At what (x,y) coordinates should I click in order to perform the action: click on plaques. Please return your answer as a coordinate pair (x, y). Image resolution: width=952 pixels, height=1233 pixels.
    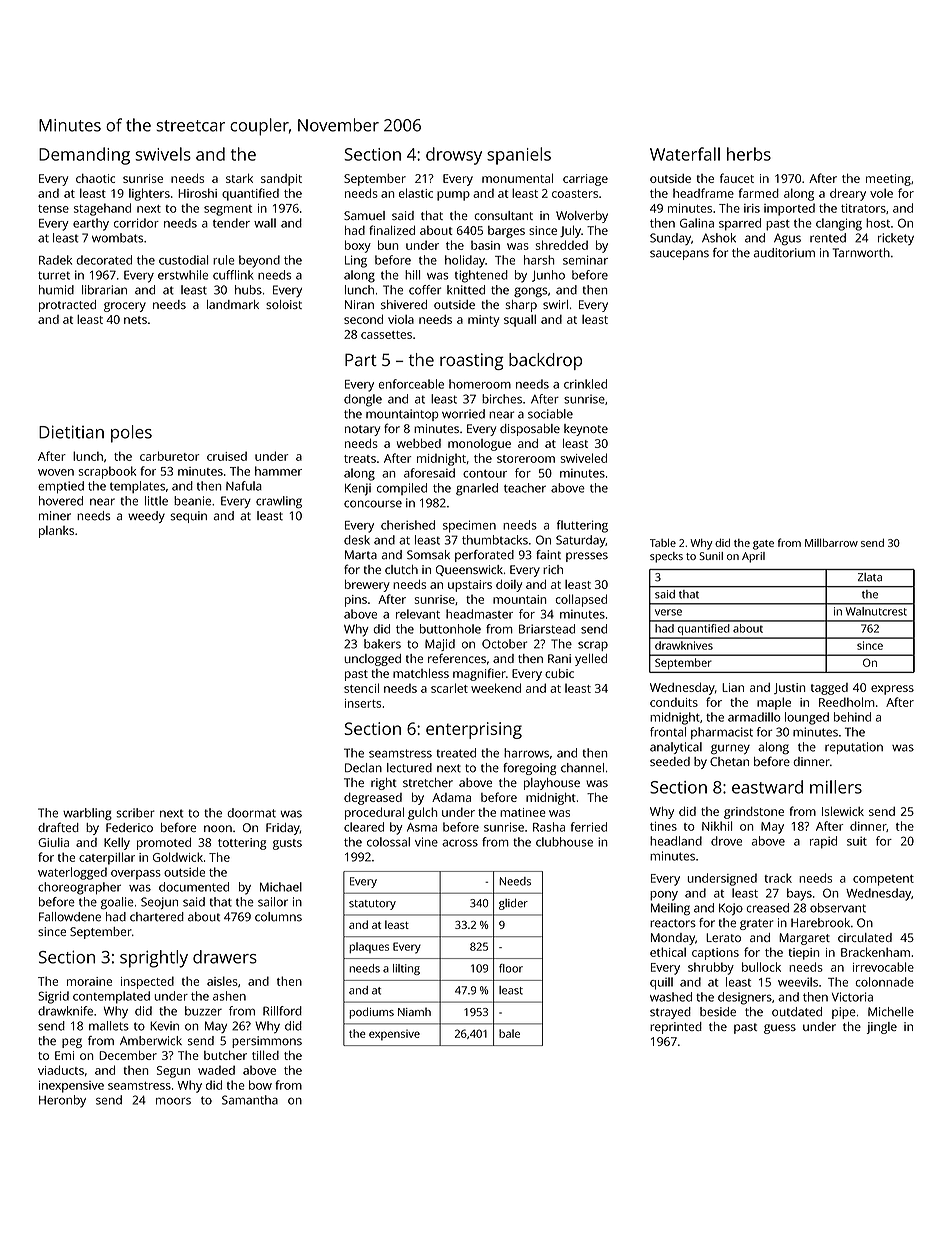
    Looking at the image, I should click on (369, 947).
